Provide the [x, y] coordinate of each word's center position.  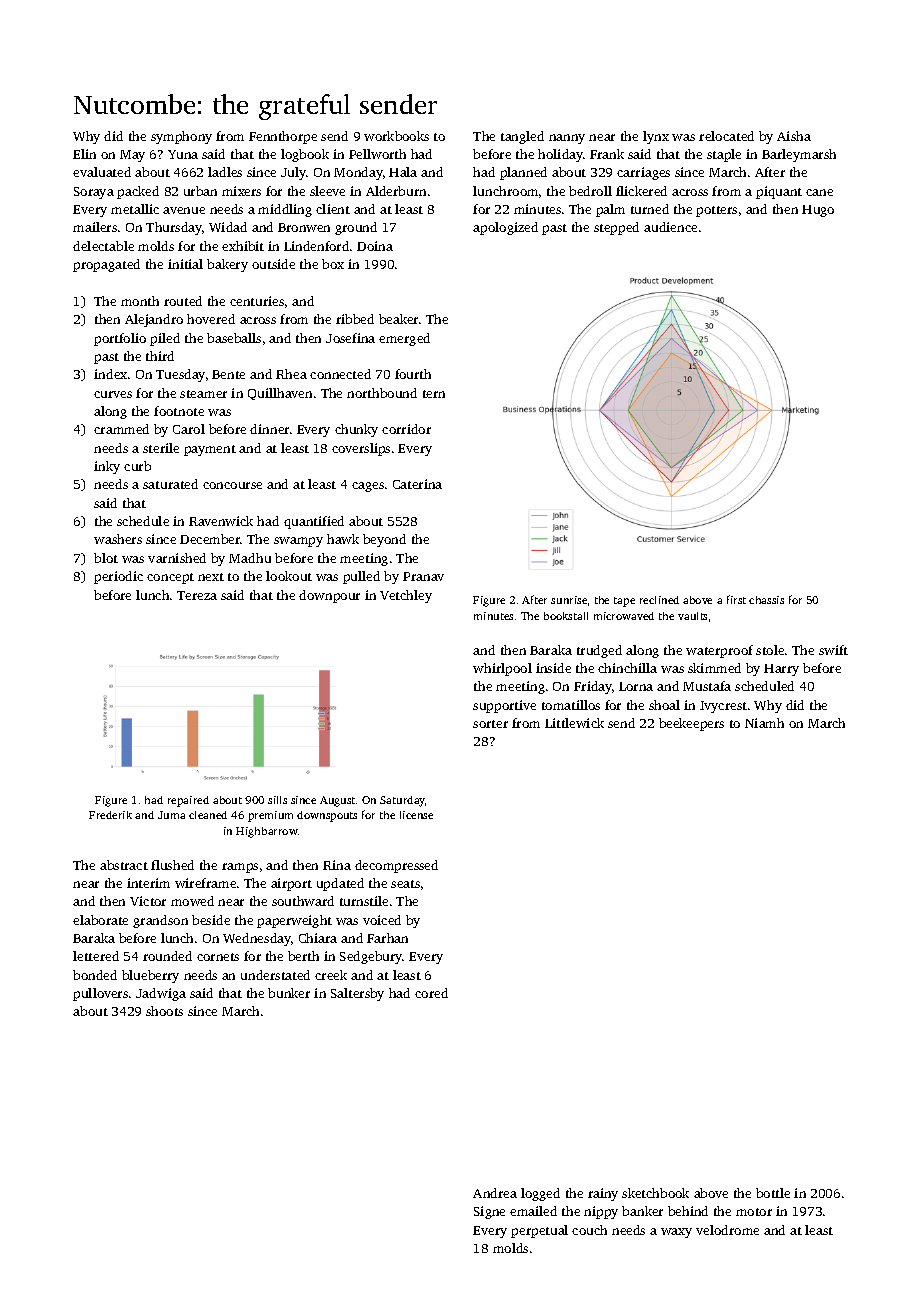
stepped [616, 228]
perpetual [539, 1231]
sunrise [569, 600]
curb [137, 466]
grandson [160, 921]
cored [431, 993]
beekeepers [691, 724]
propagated [106, 265]
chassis [766, 600]
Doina [375, 246]
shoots [164, 1011]
